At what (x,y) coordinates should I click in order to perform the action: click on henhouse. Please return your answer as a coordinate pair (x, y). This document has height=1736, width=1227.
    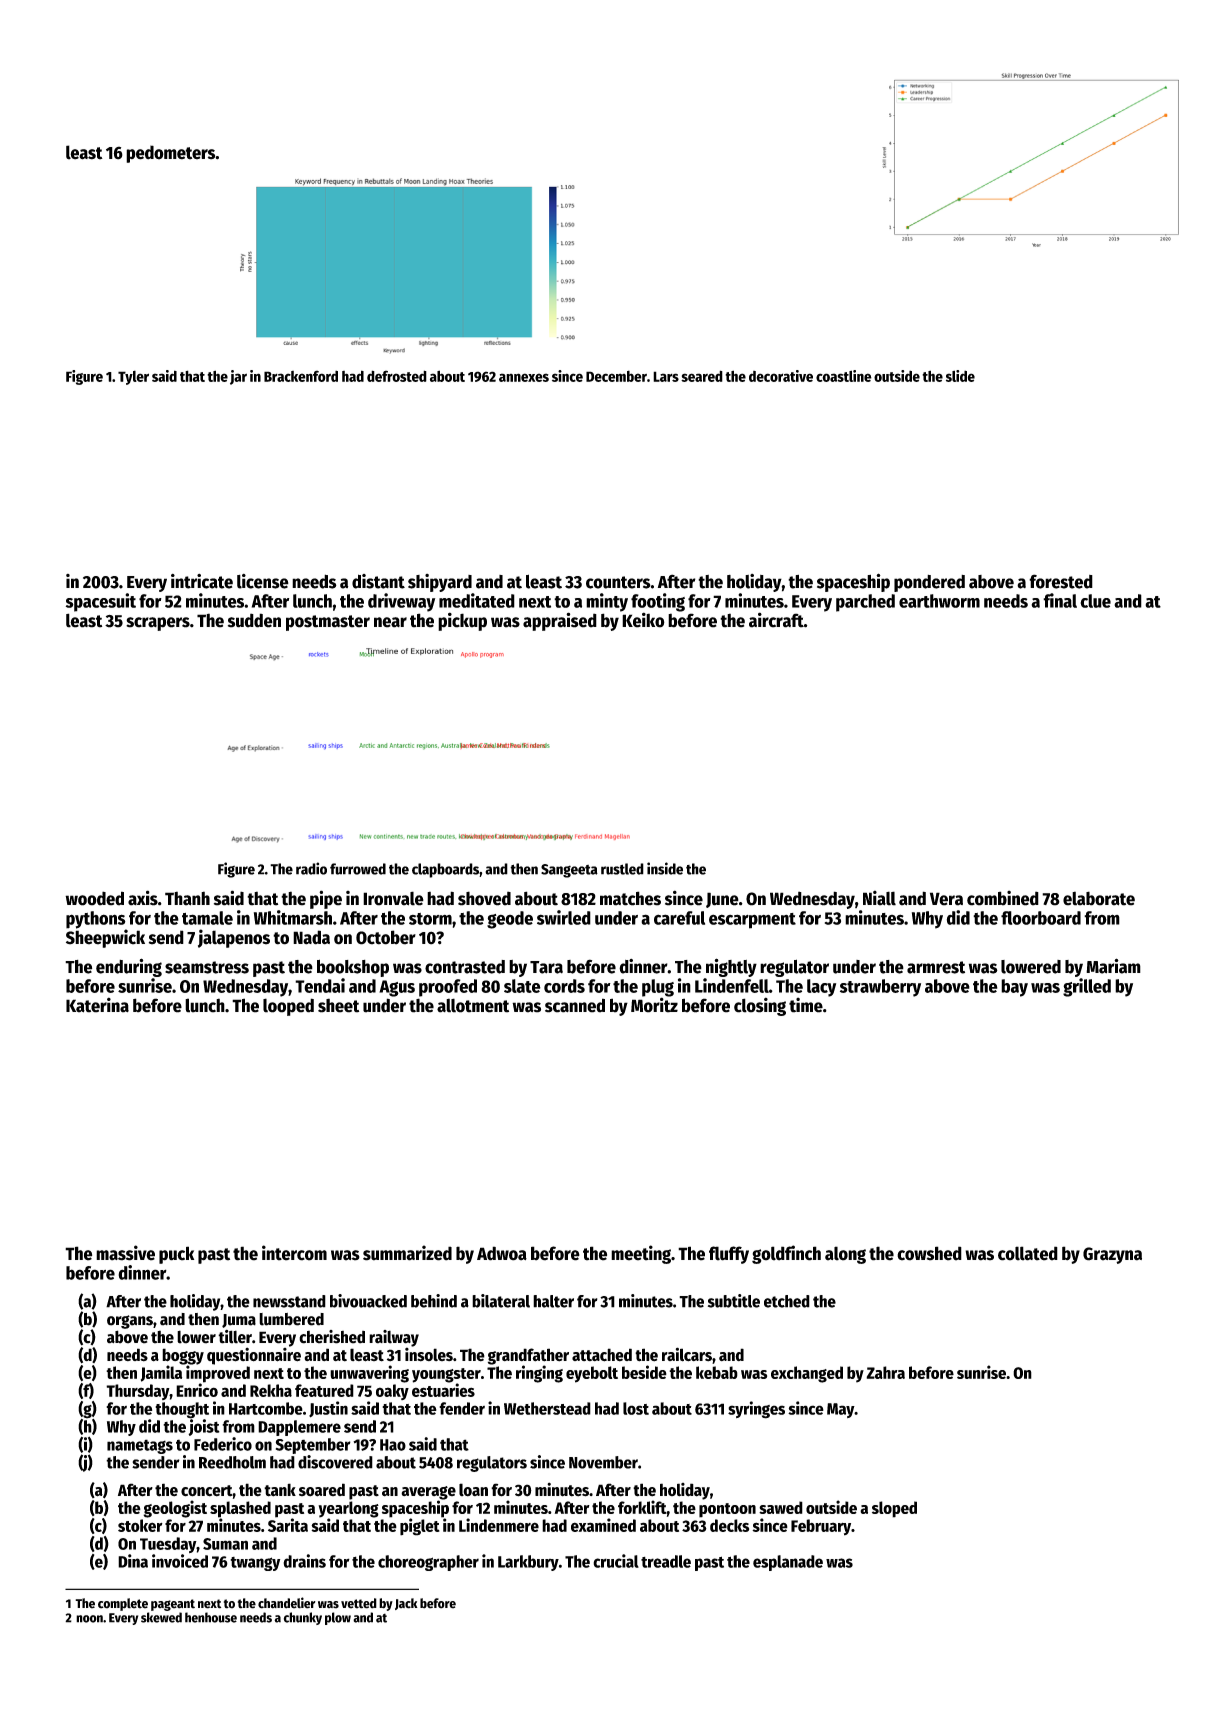
    Looking at the image, I should click on (211, 1617).
